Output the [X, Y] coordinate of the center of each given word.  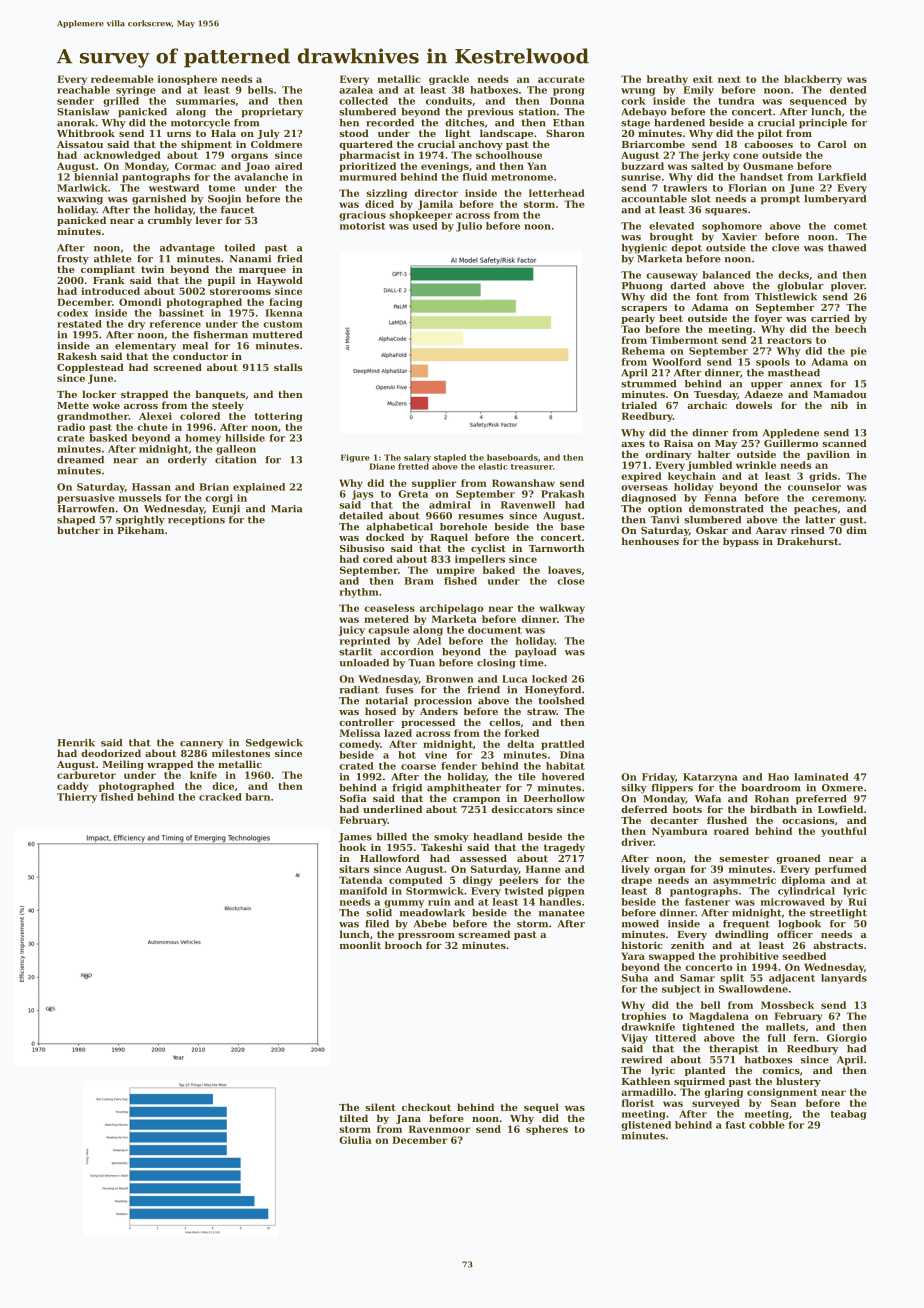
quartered [366, 145]
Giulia [355, 1140]
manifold [363, 891]
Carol [832, 144]
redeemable [122, 79]
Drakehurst [807, 541]
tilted [353, 1118]
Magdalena [719, 1017]
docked [385, 537]
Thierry [77, 798]
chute [152, 427]
